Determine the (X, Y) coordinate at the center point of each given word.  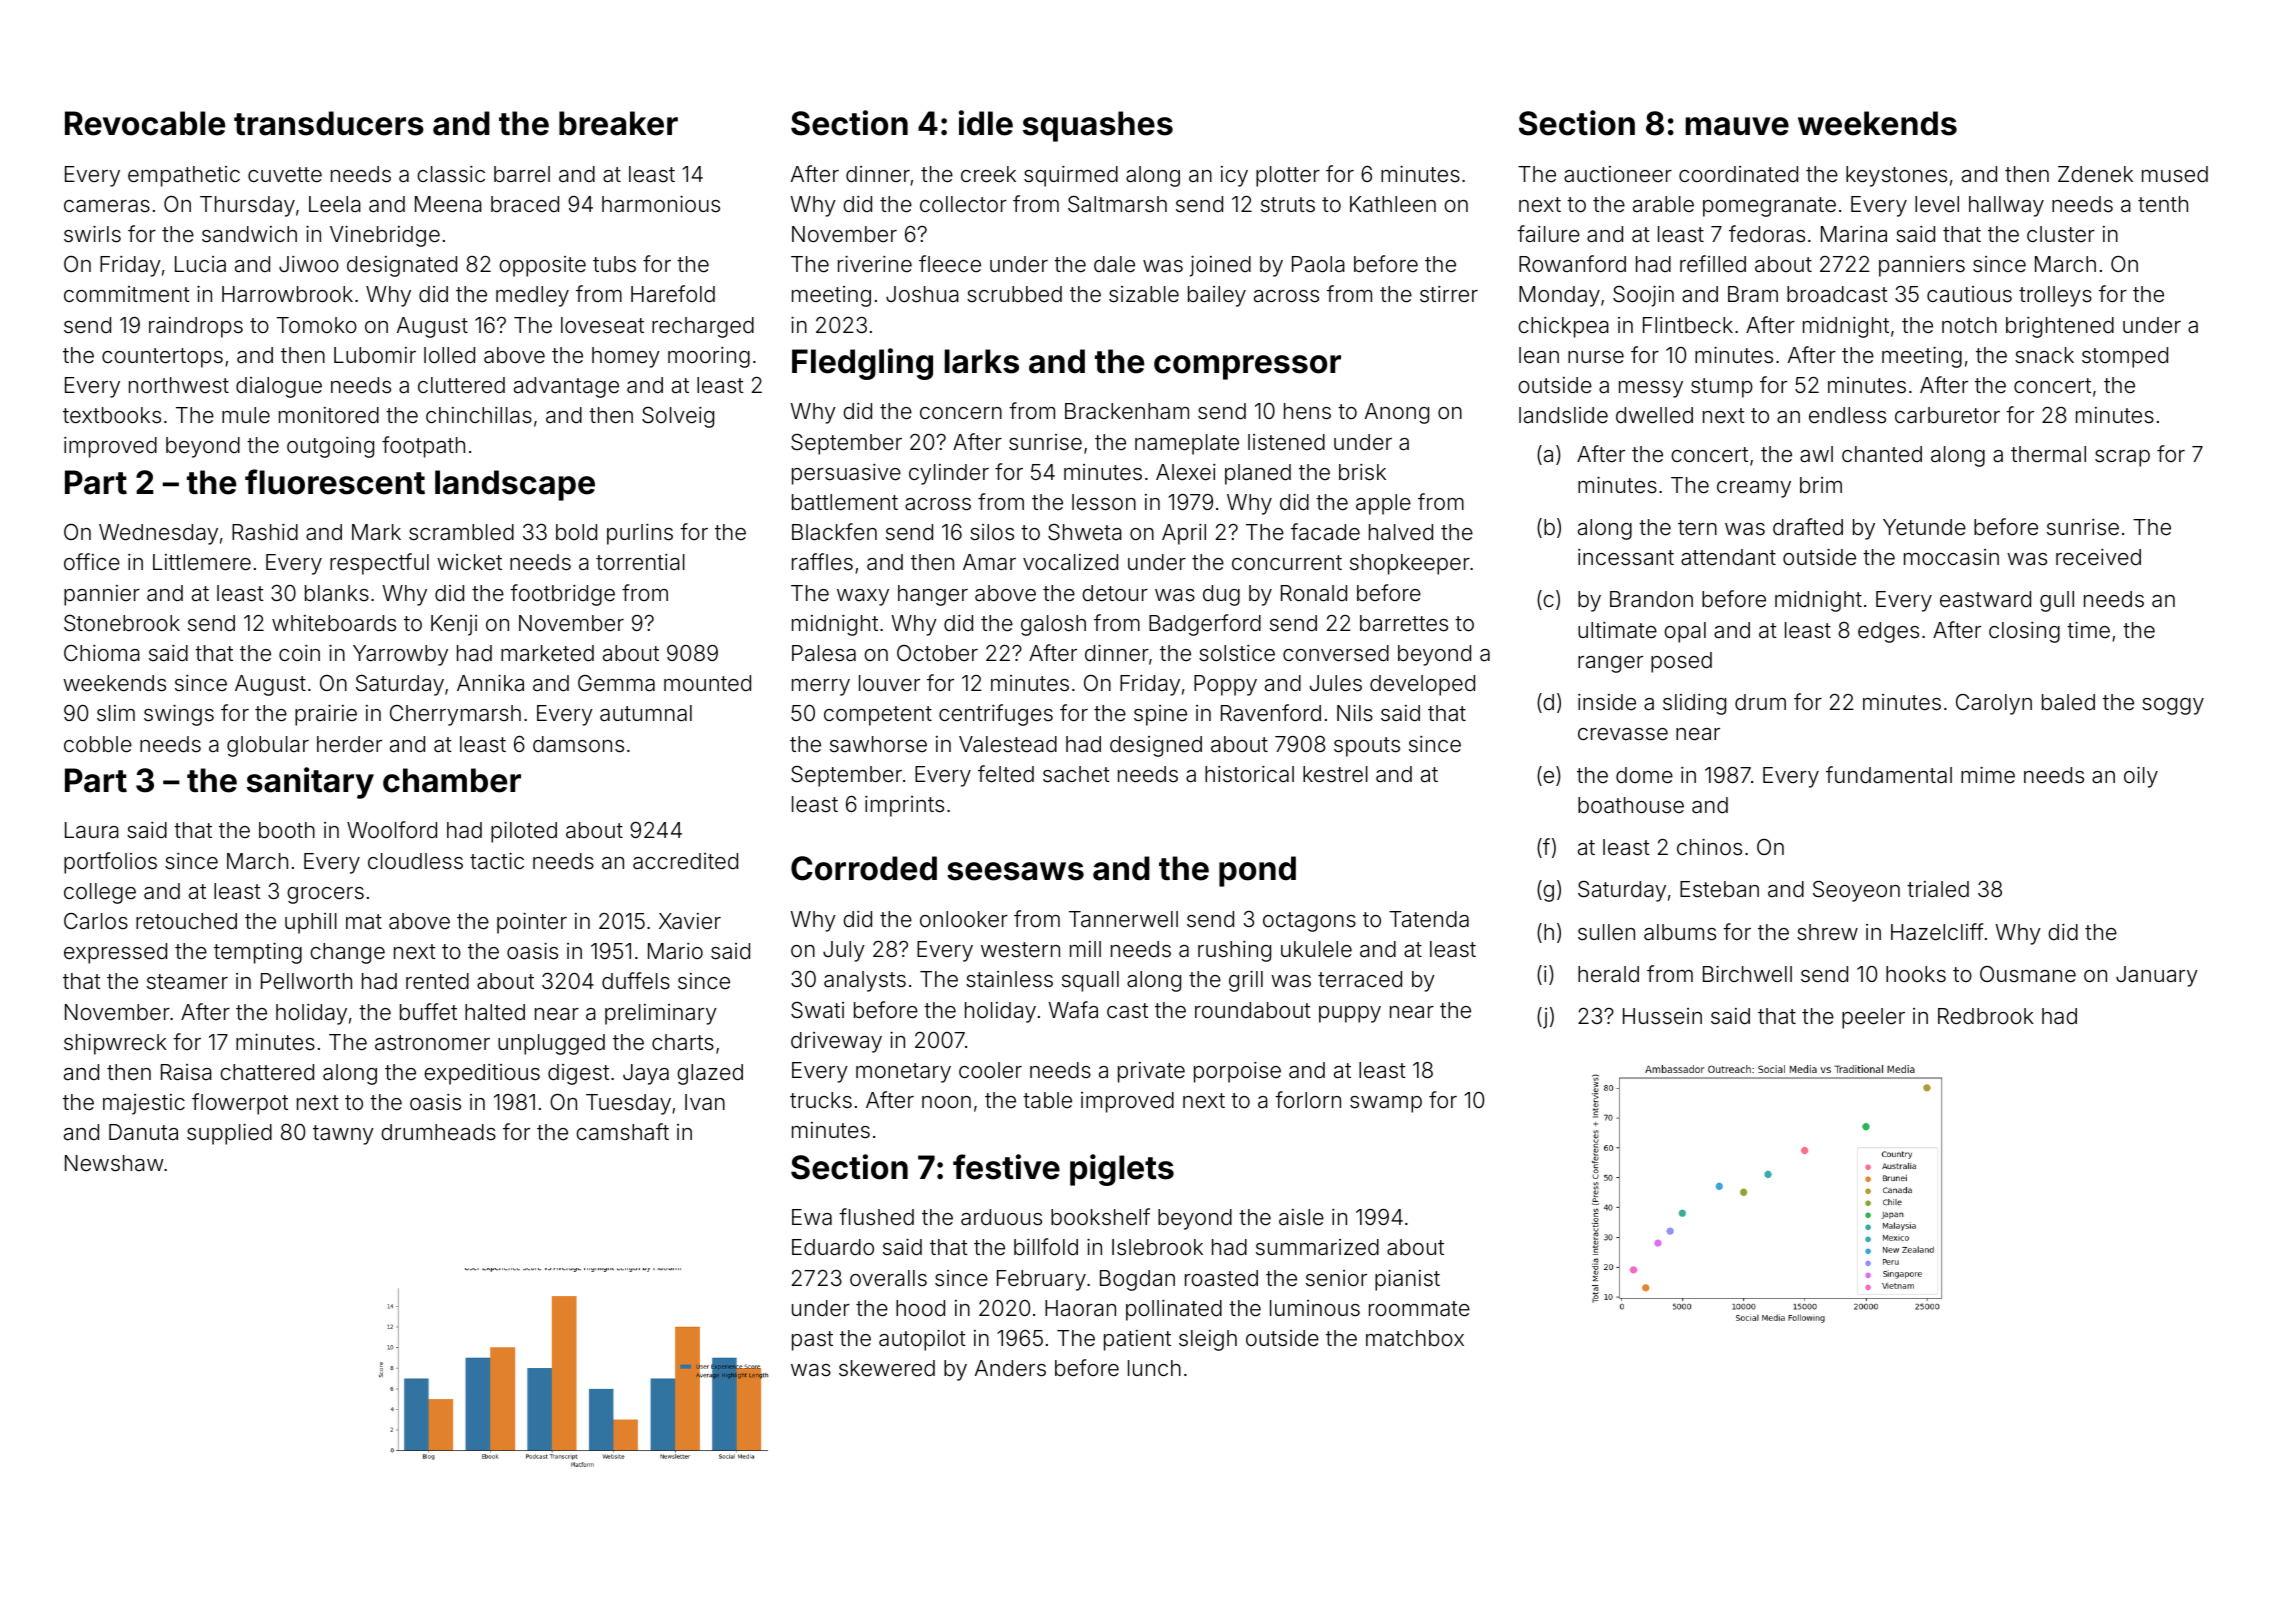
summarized (1317, 1247)
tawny (343, 1135)
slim (116, 713)
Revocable (145, 123)
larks (982, 361)
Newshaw (114, 1163)
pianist (1407, 1280)
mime (1988, 774)
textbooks (112, 415)
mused (2175, 174)
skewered (887, 1368)
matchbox (1415, 1338)
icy (1234, 176)
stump (1722, 388)
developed (1422, 685)
